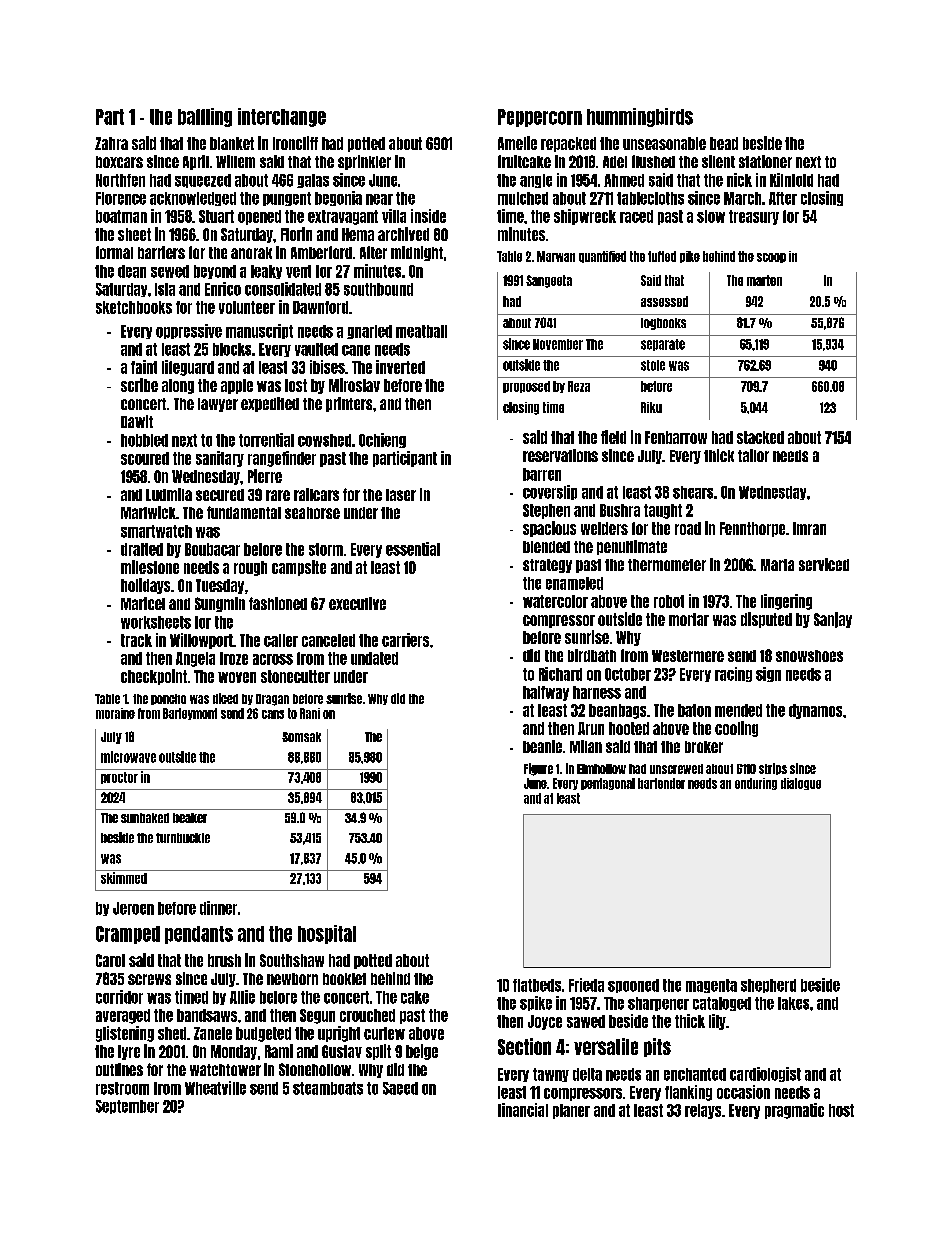 The width and height of the screenshot is (952, 1233). Describe the element at coordinates (127, 1107) in the screenshot. I see `September` at that location.
